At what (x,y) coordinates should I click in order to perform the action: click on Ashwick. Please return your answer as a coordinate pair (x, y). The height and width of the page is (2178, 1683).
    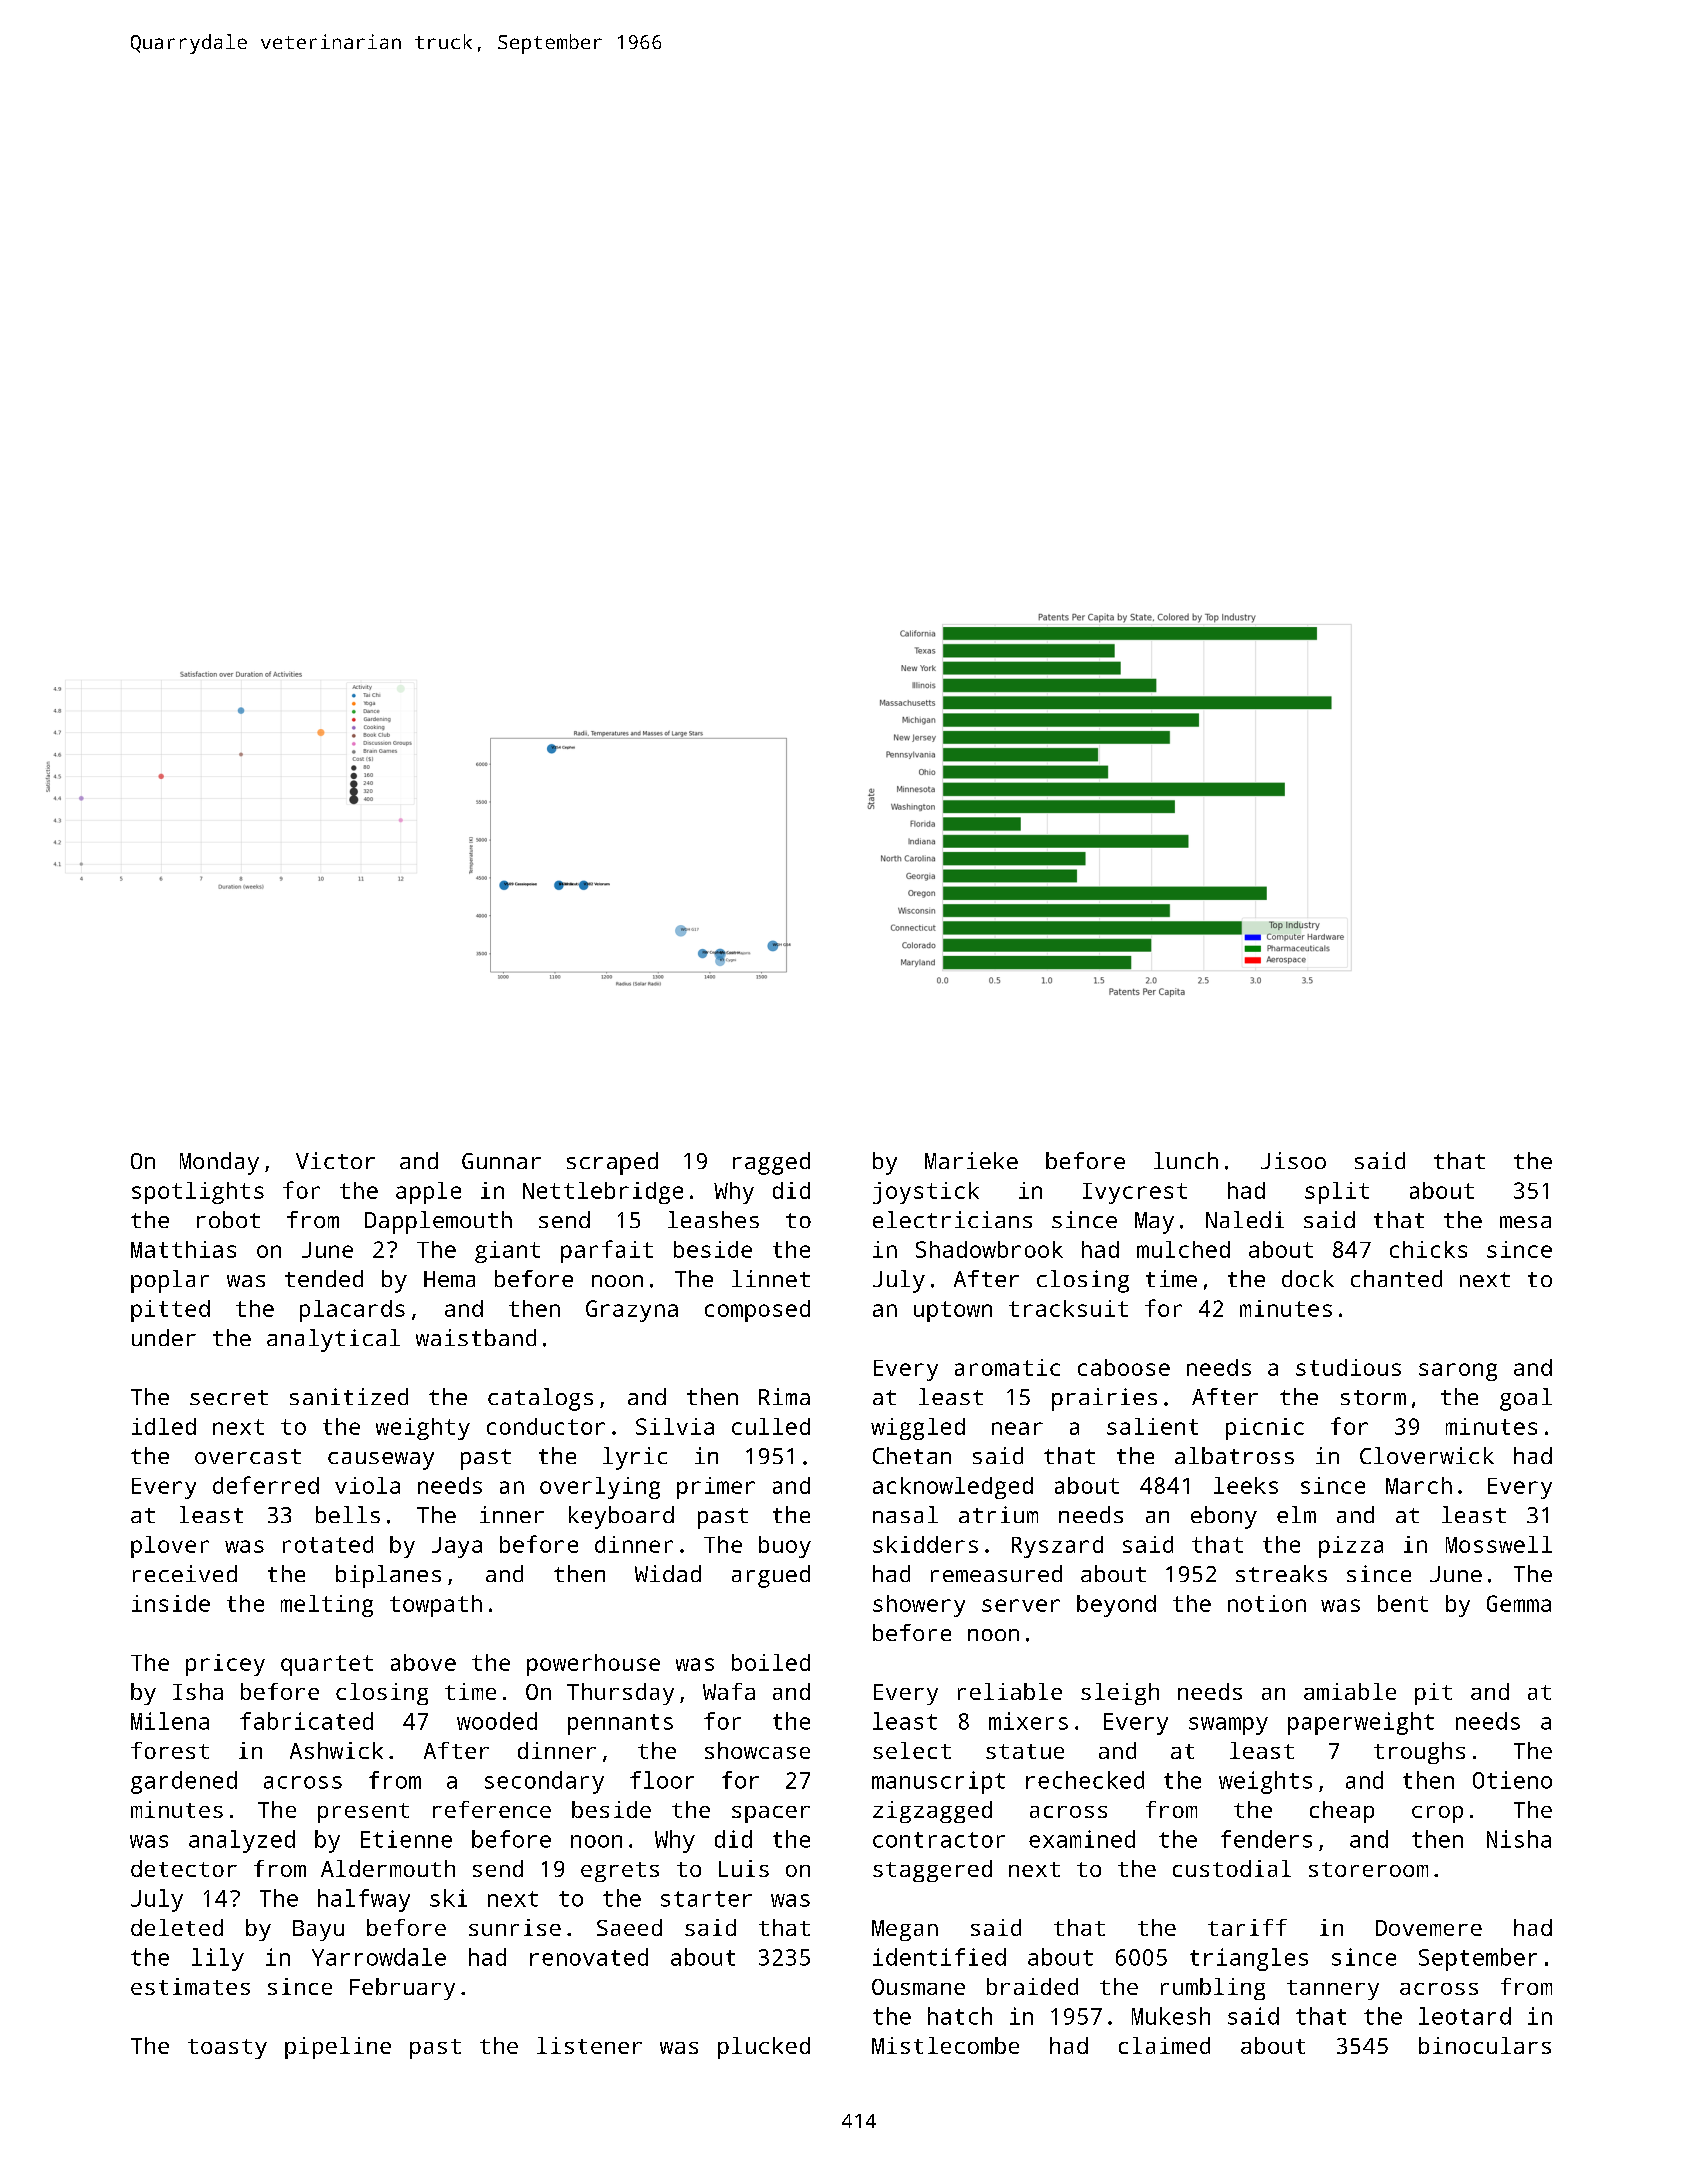
    Looking at the image, I should click on (336, 1750).
